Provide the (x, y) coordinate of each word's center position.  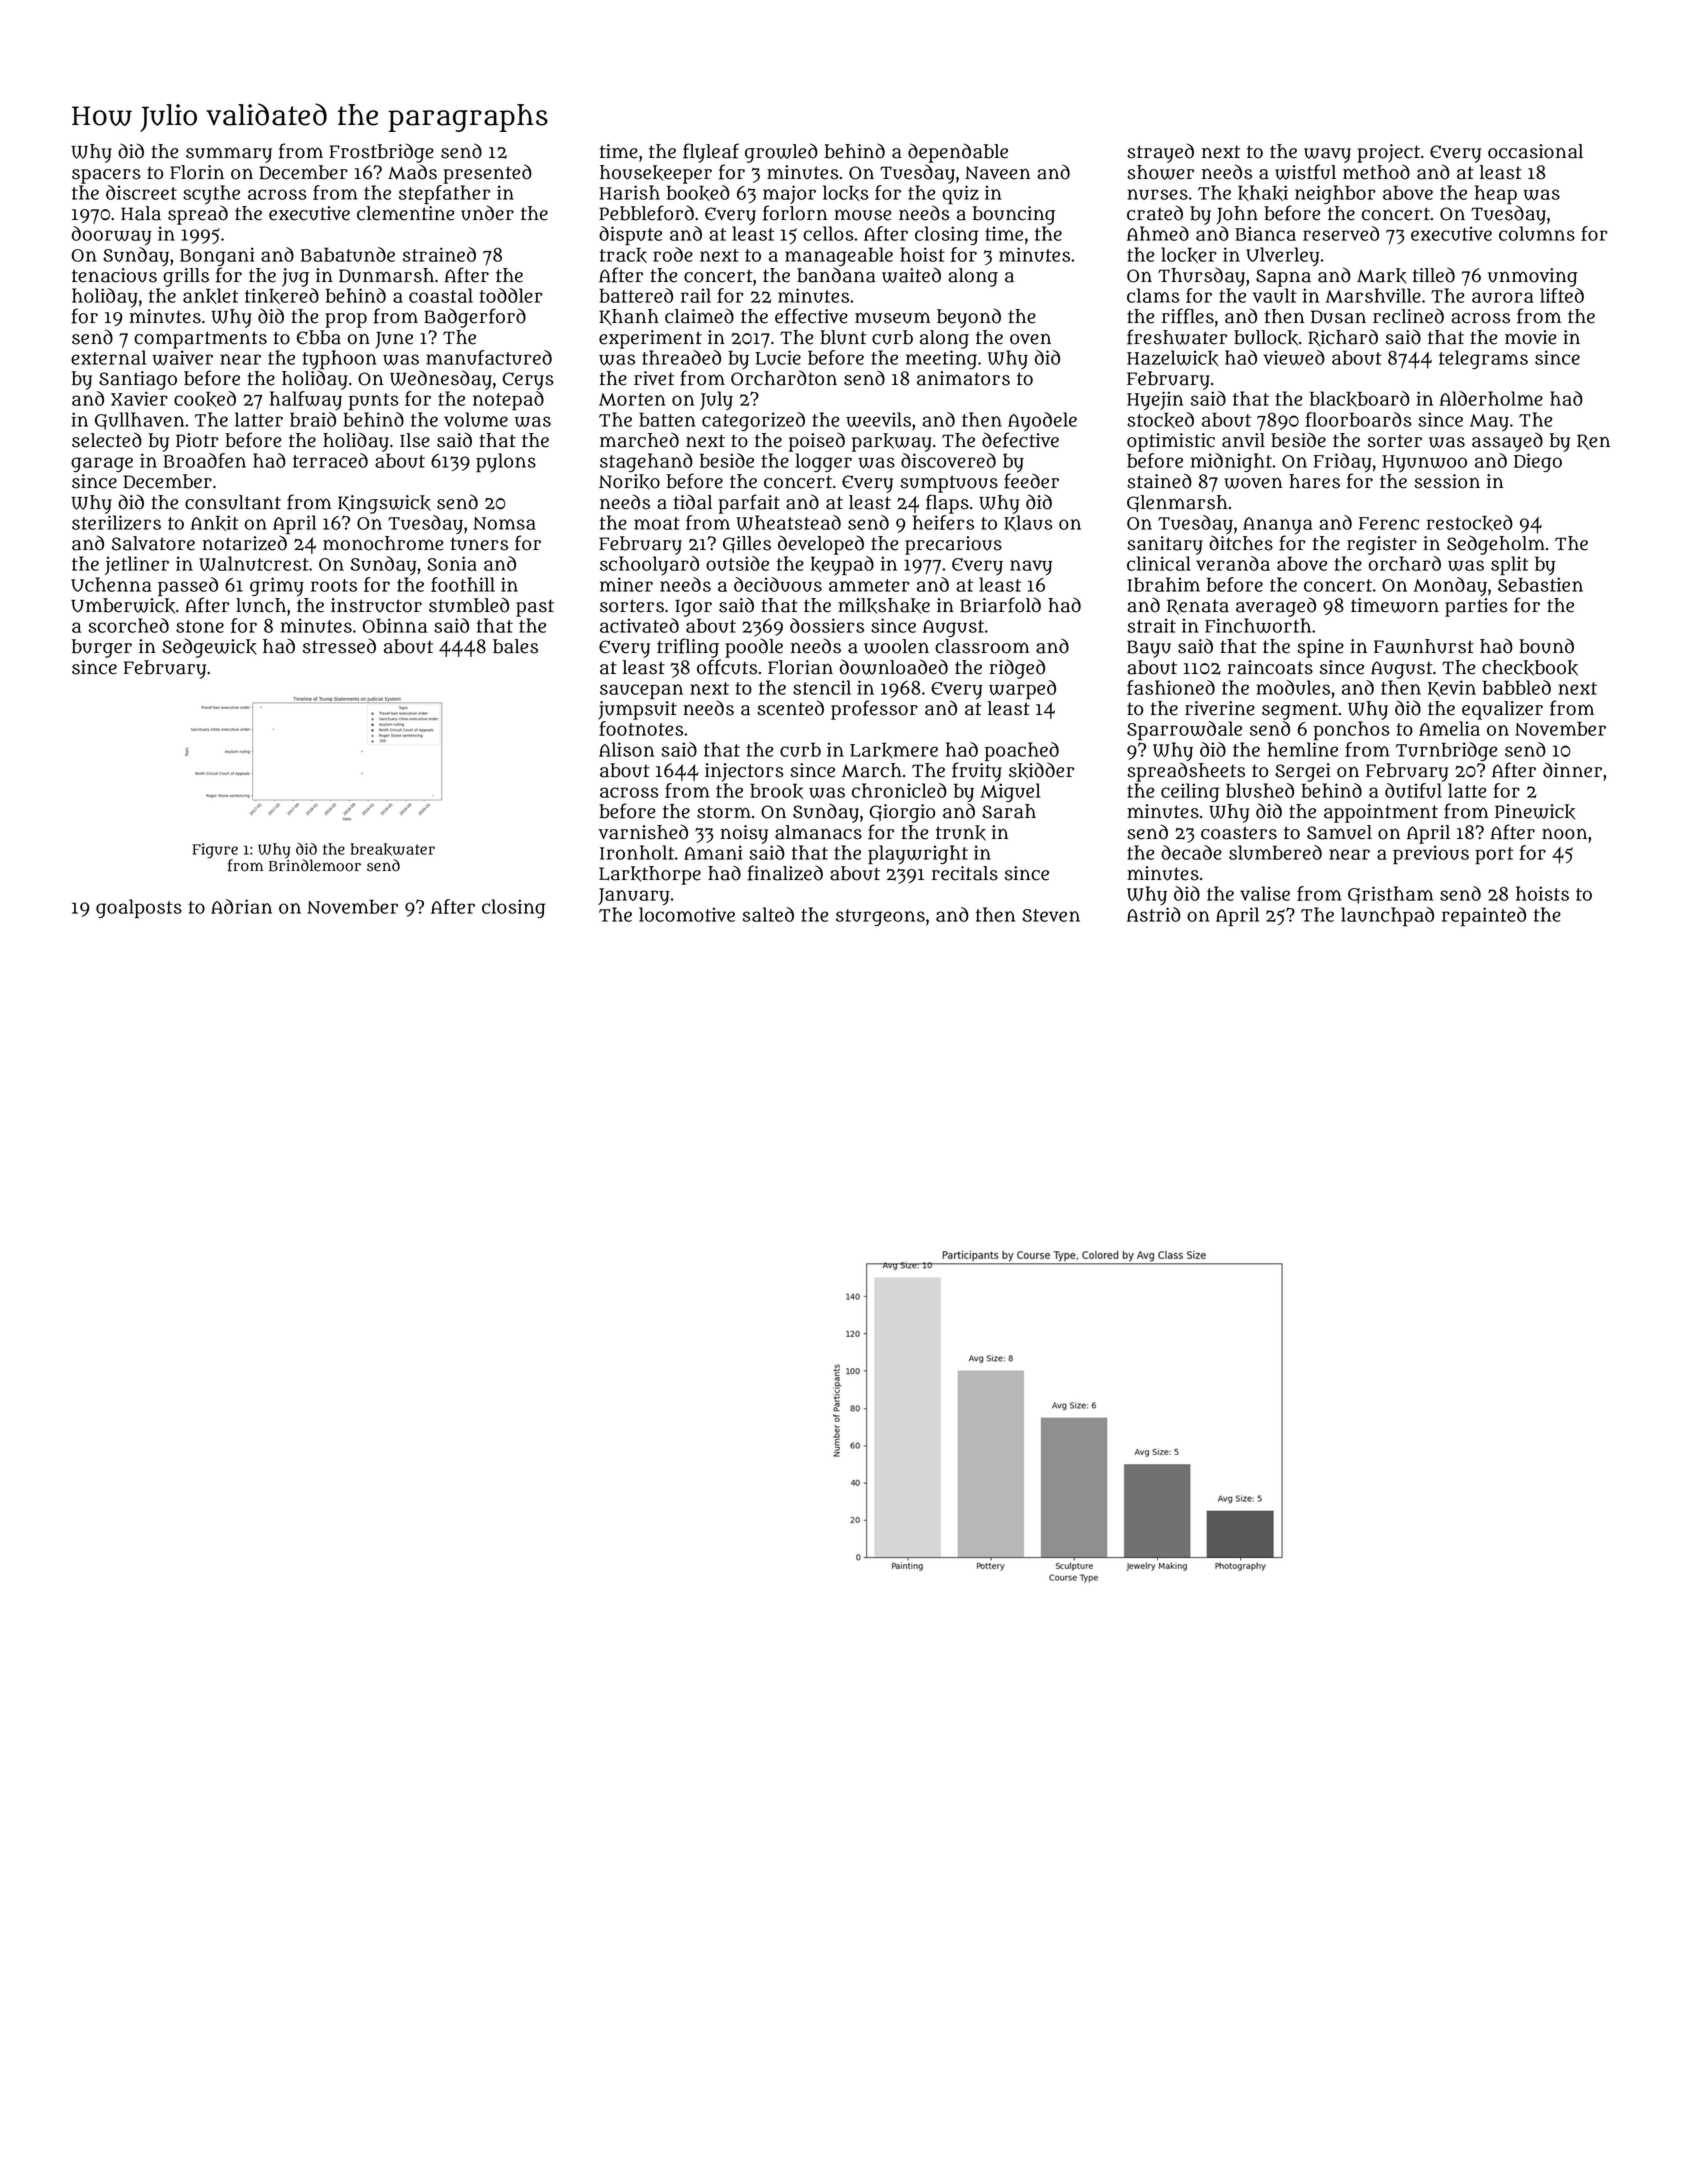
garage (102, 464)
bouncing (1014, 215)
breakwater (392, 849)
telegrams (1483, 359)
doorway (112, 236)
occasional (1535, 151)
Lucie (778, 357)
